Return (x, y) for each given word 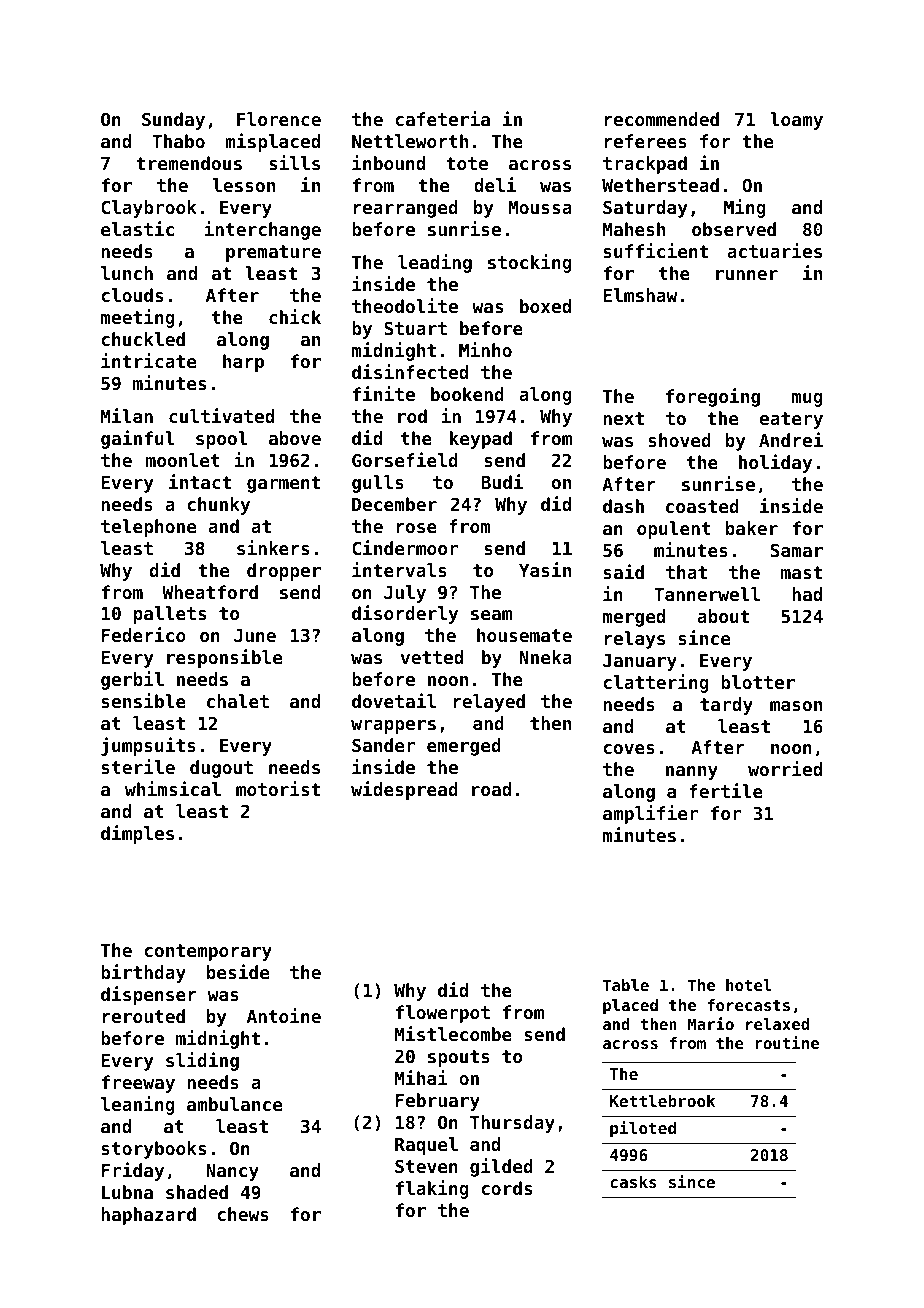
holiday (775, 463)
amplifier (650, 814)
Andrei (791, 439)
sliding (202, 1061)
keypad (481, 440)
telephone (148, 528)
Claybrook (149, 209)
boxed (545, 306)
